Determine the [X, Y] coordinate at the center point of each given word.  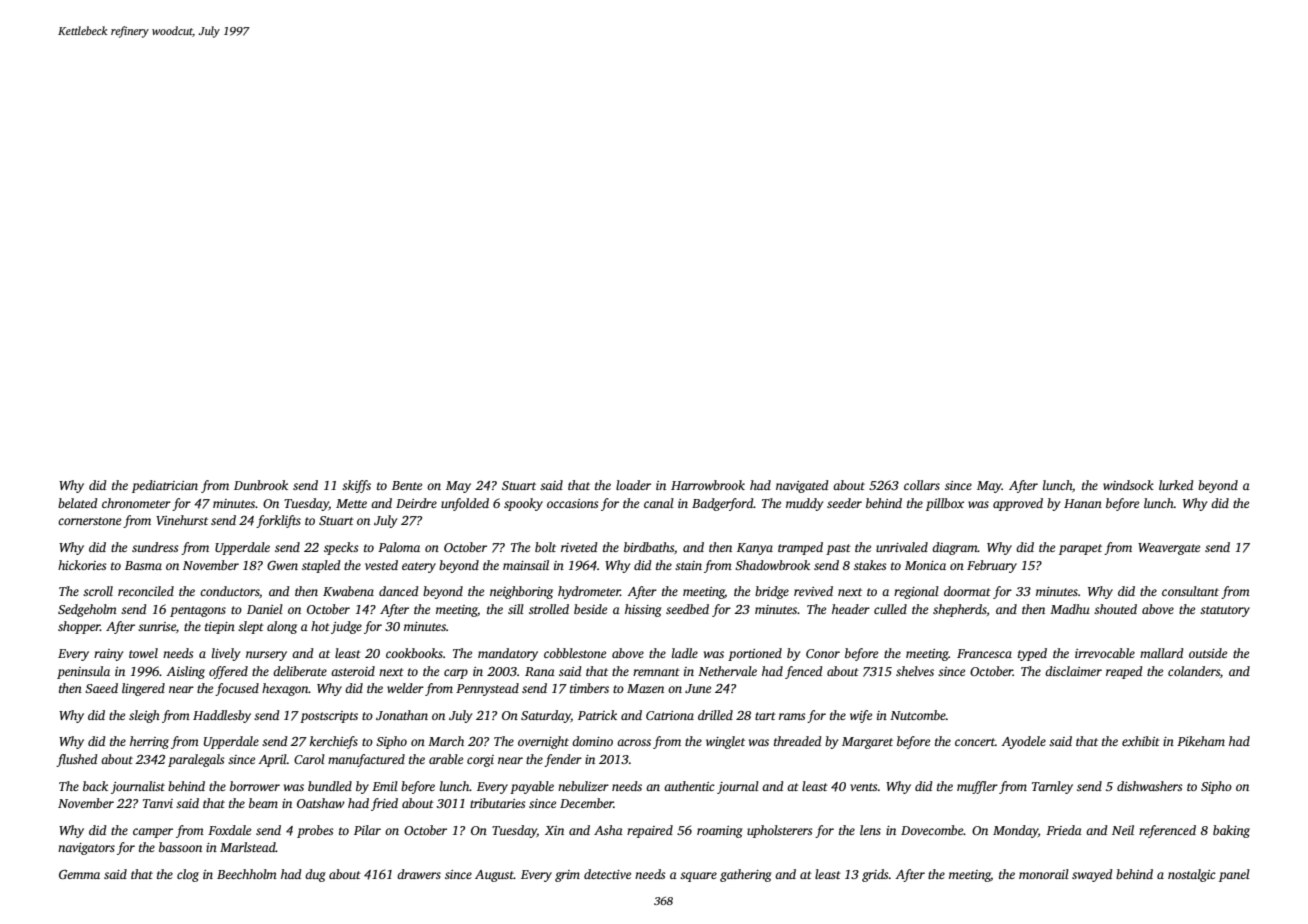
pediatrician [165, 486]
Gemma [79, 874]
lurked [1176, 485]
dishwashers [1149, 786]
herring [149, 742]
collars [922, 485]
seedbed [687, 609]
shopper [79, 627]
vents [863, 787]
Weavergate [1169, 549]
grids [875, 875]
